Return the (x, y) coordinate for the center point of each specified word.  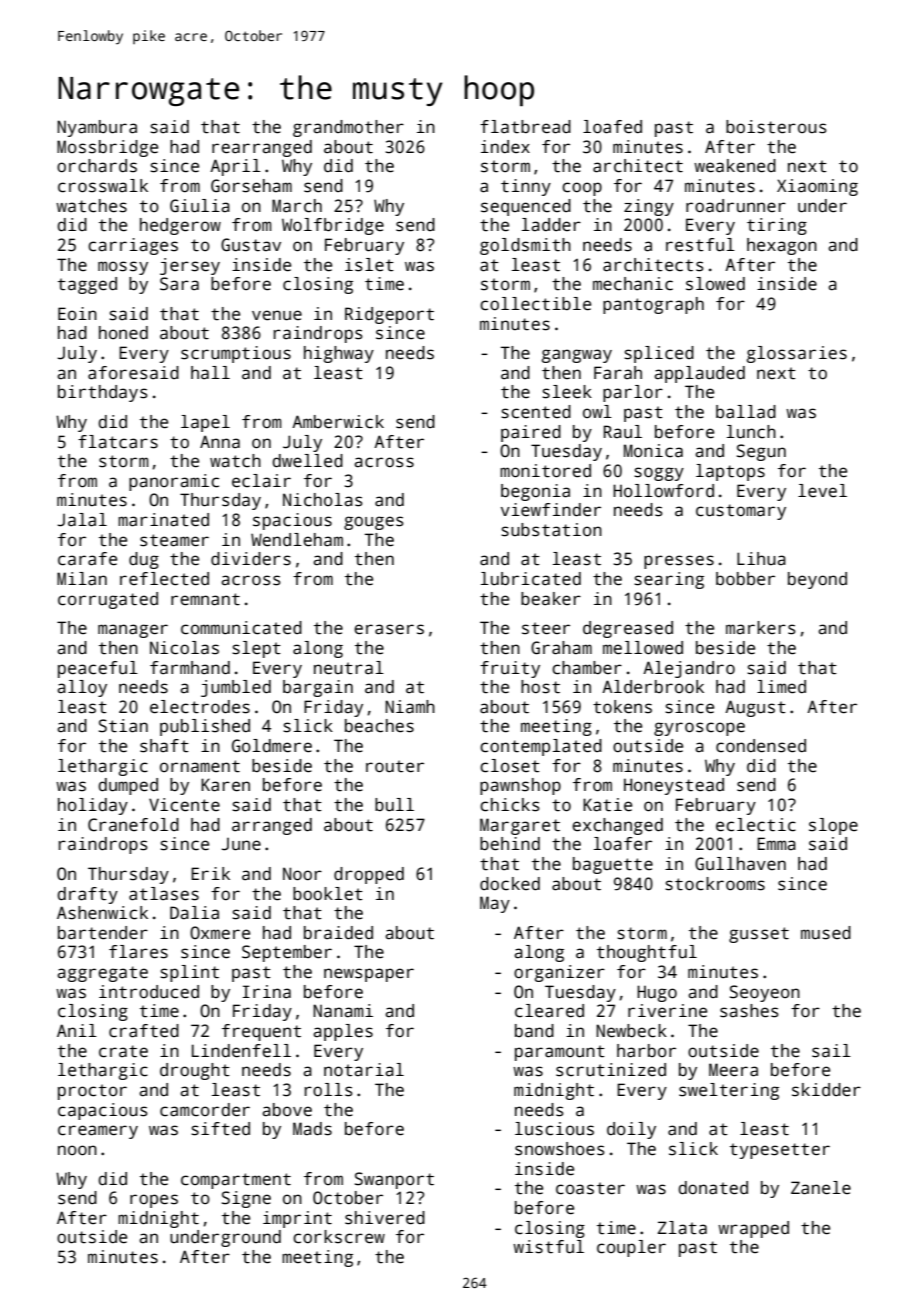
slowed (715, 284)
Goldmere (272, 746)
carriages (133, 246)
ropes (154, 1201)
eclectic (756, 825)
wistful (548, 1247)
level (822, 491)
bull (394, 805)
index (505, 147)
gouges (374, 523)
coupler (631, 1248)
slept (256, 649)
